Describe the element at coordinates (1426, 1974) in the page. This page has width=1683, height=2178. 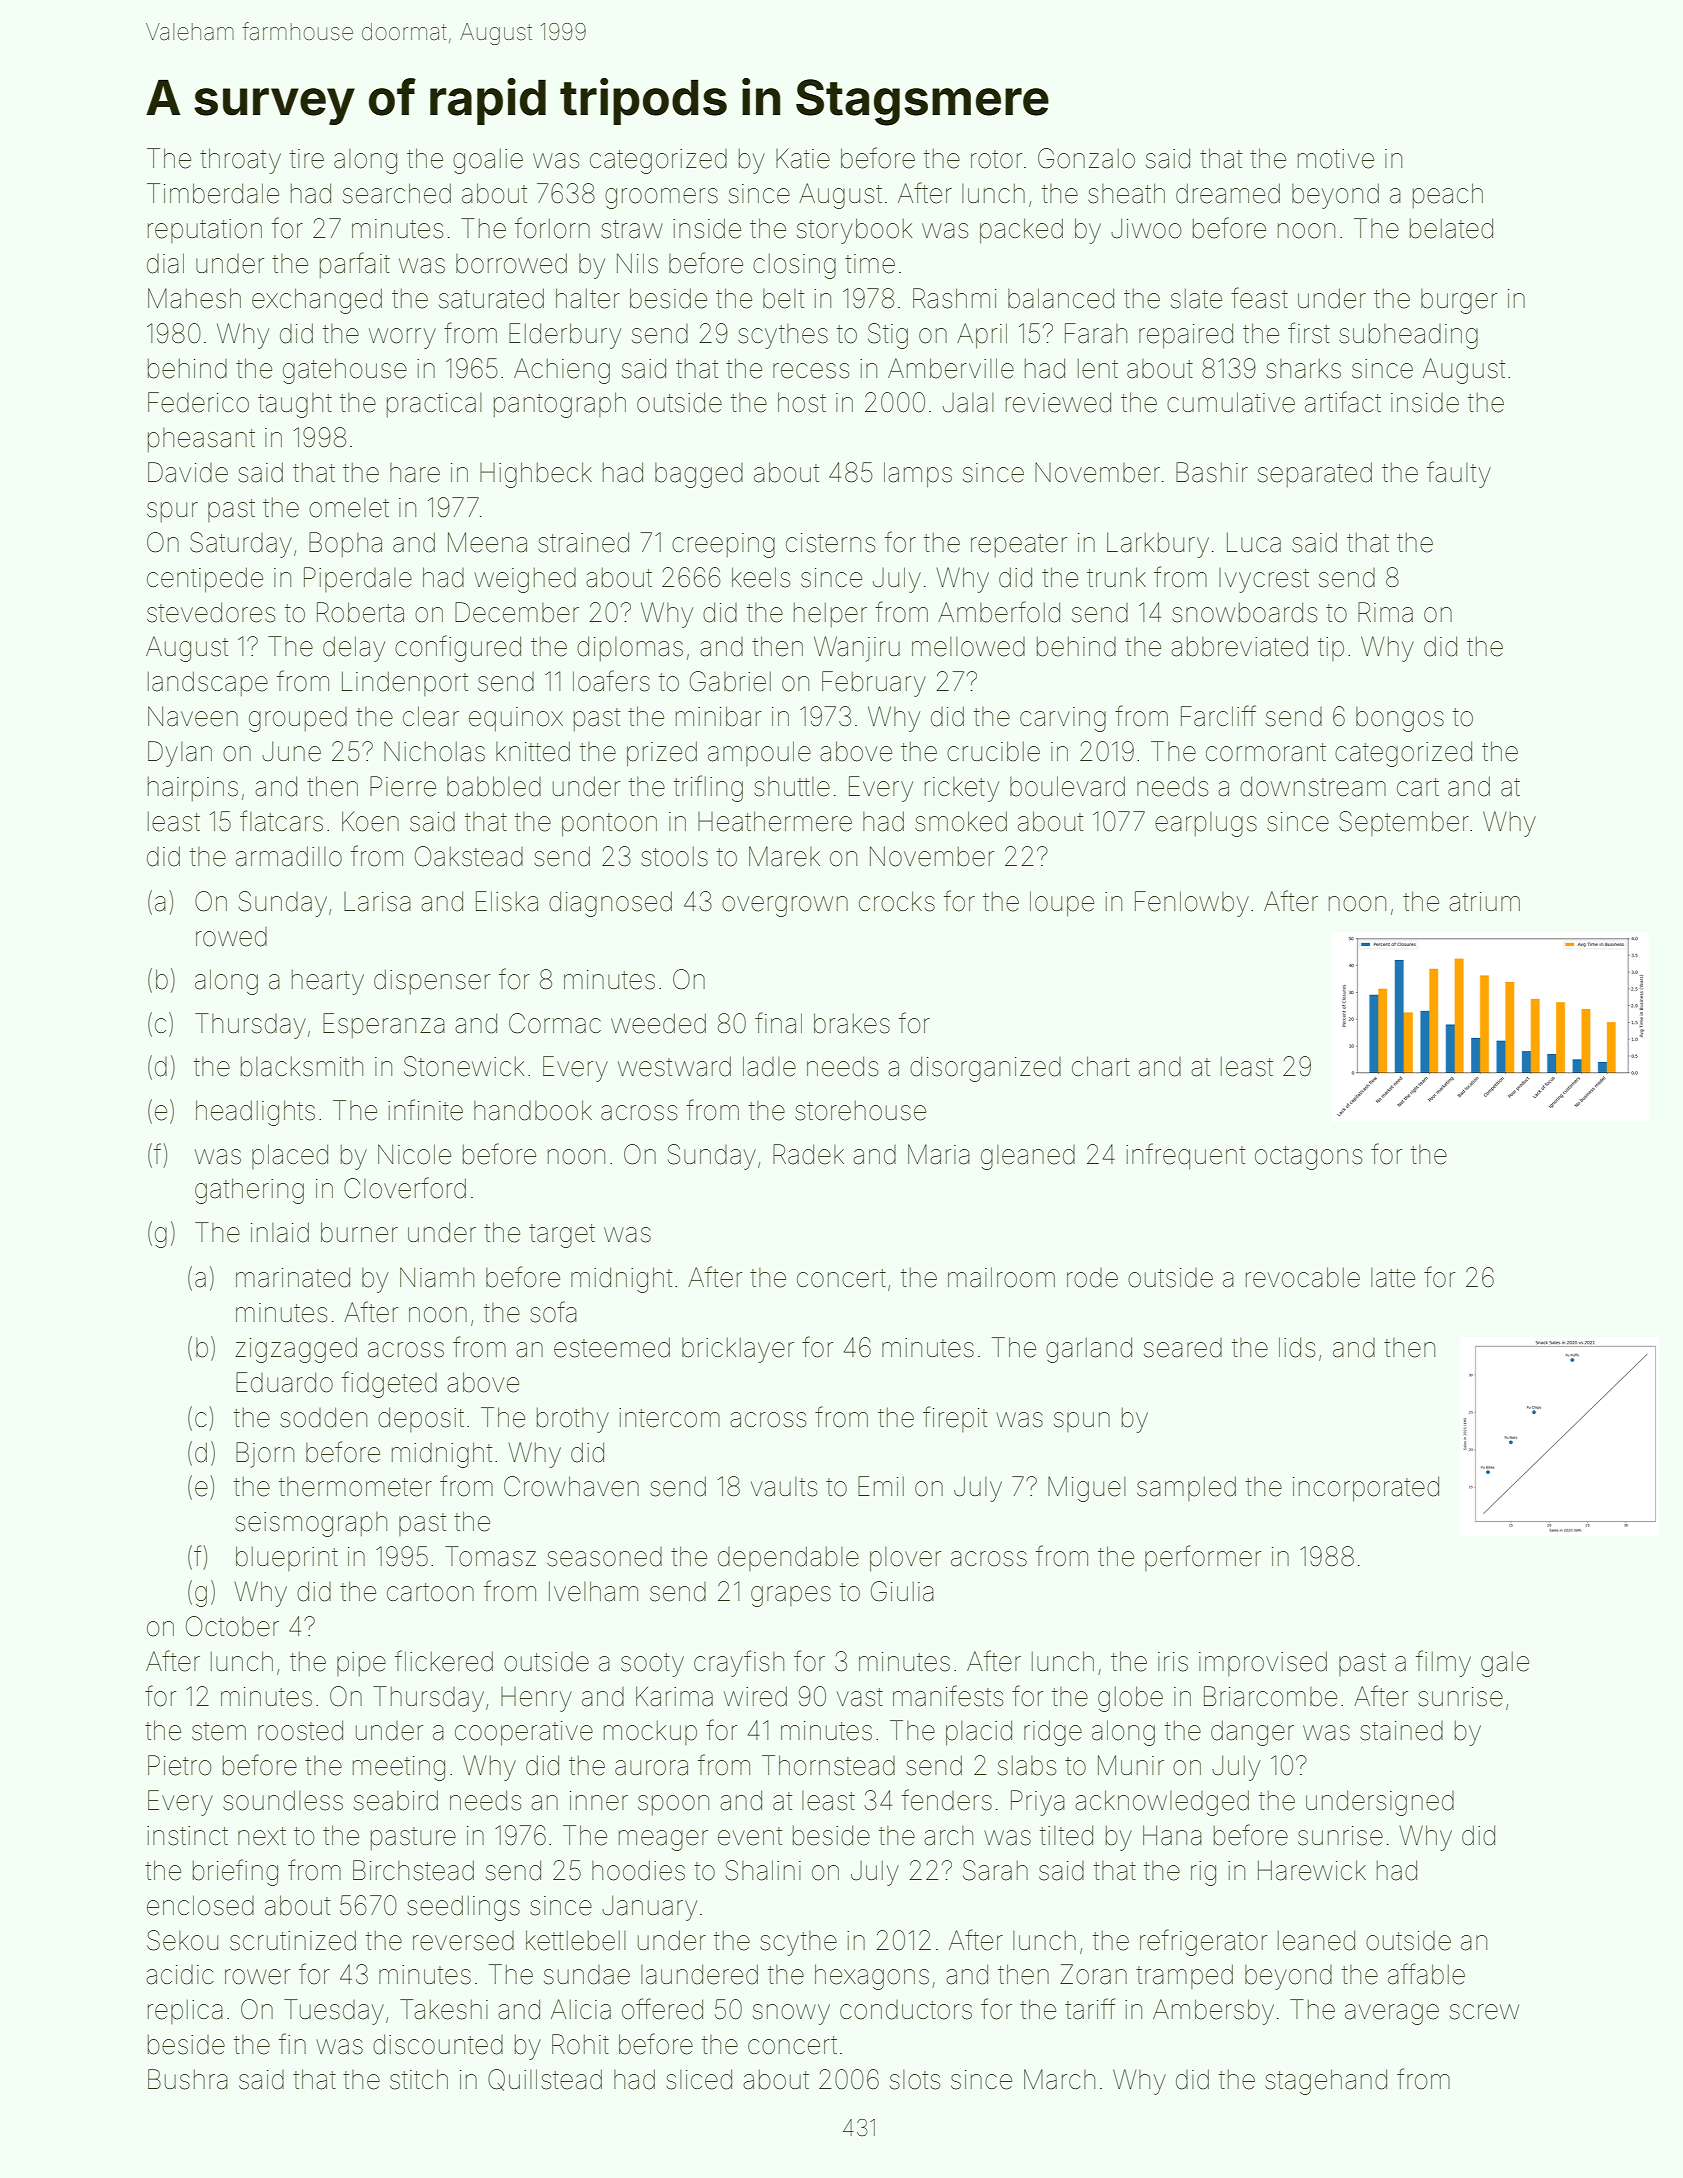
I see `affable` at that location.
